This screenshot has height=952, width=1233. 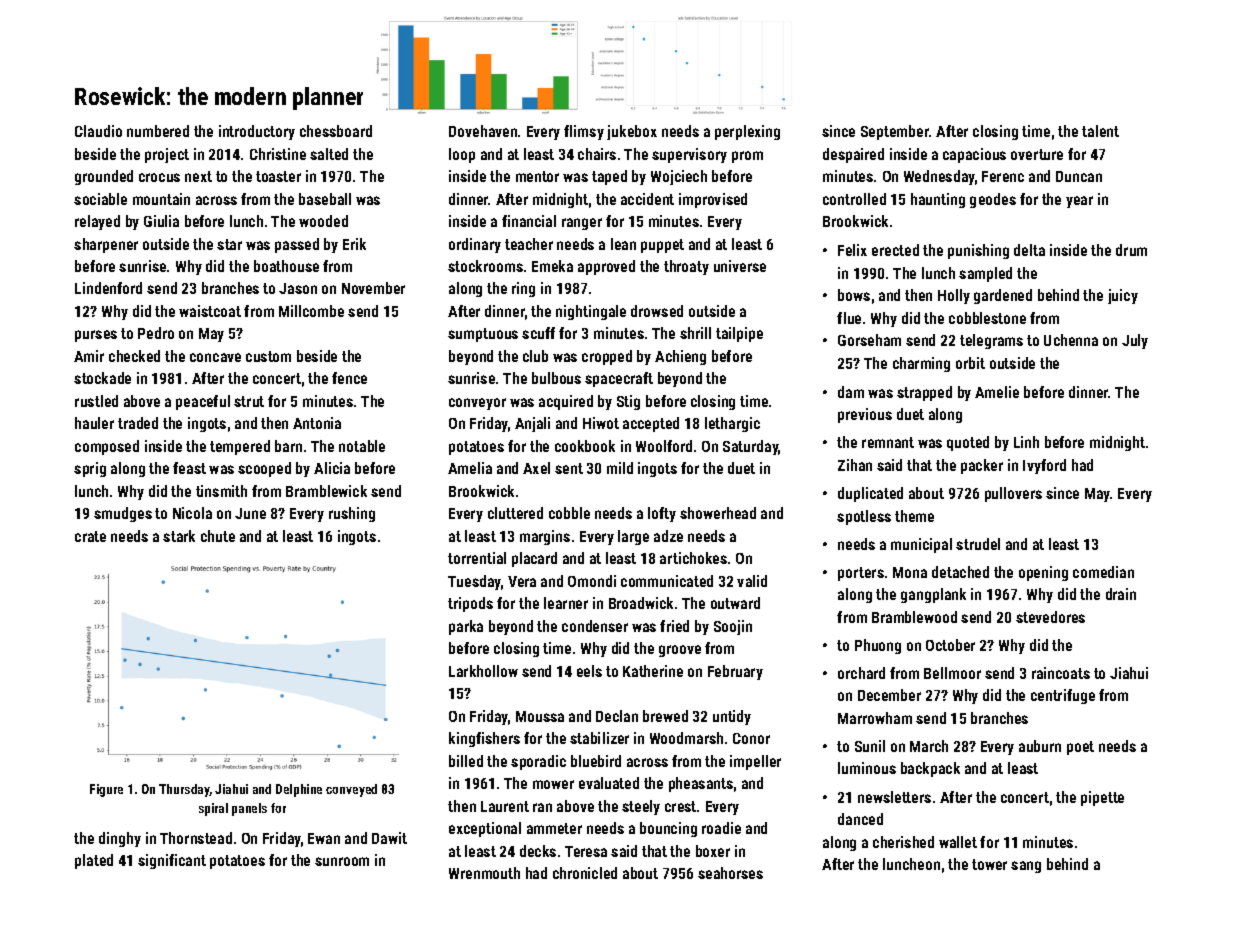 I want to click on pipette, so click(x=1102, y=798).
